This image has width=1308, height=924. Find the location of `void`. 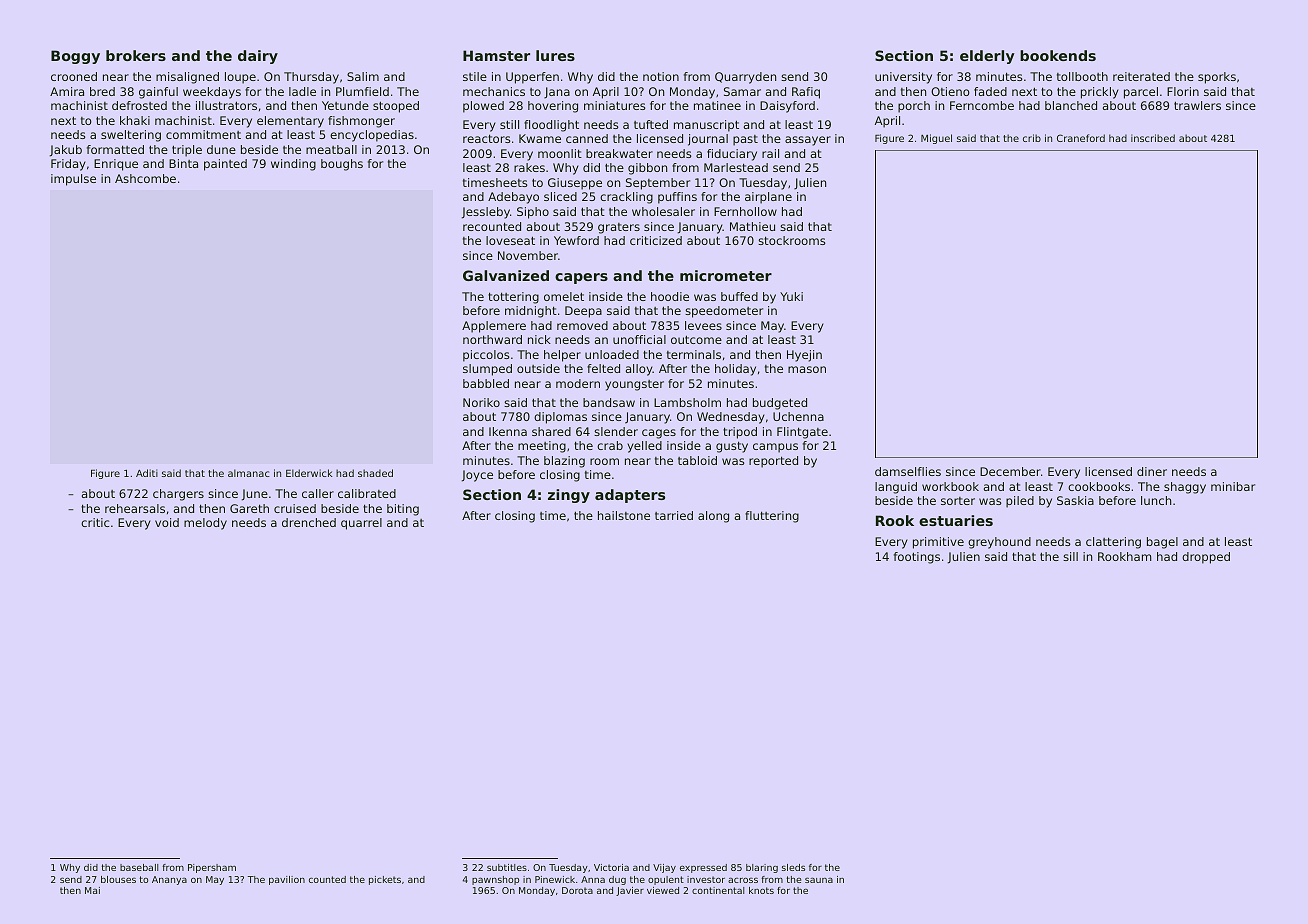

void is located at coordinates (167, 522).
